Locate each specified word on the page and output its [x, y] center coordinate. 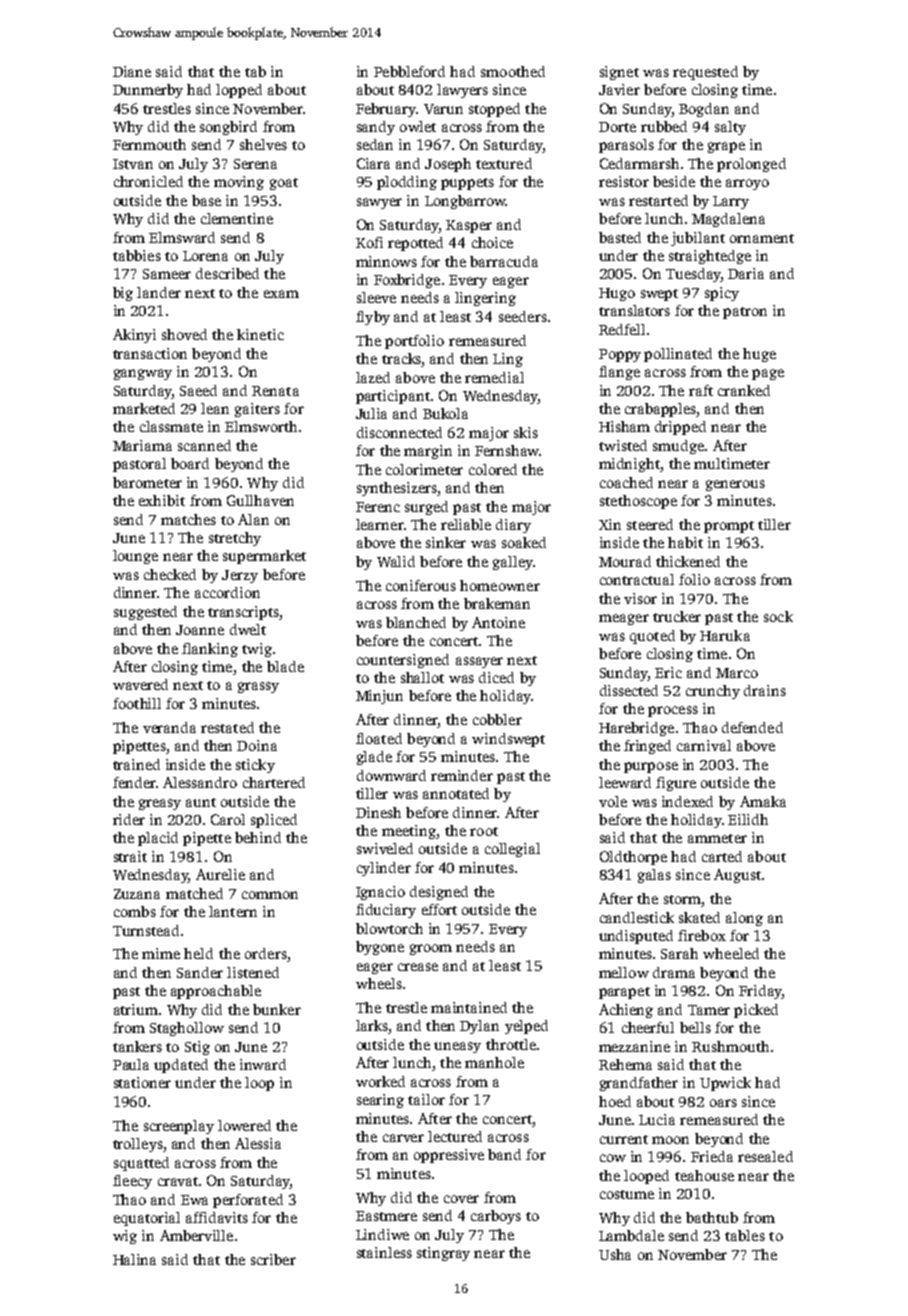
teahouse [704, 1175]
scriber [273, 1259]
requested [705, 73]
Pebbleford [409, 71]
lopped [239, 91]
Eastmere [386, 1216]
